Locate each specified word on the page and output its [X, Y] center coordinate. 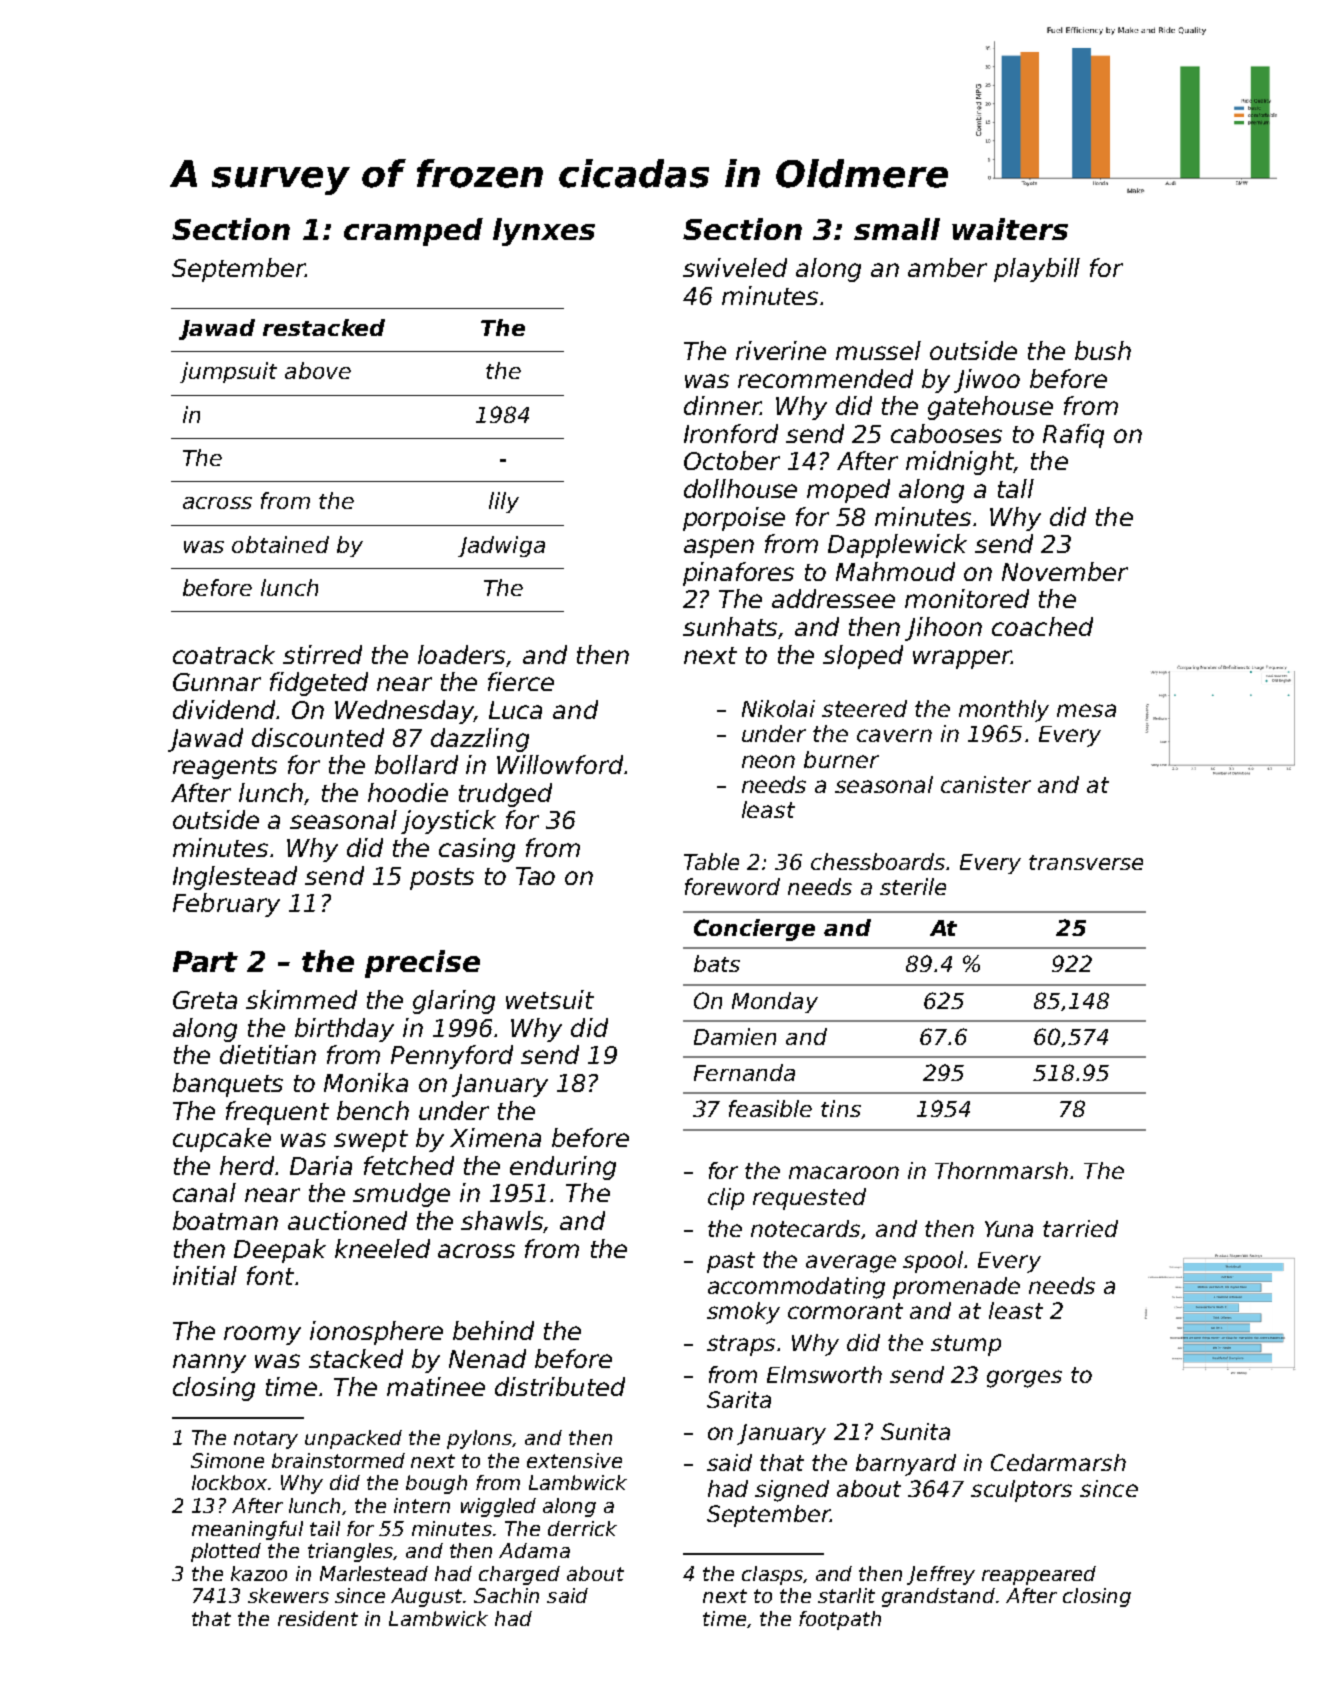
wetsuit [550, 999]
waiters [1010, 229]
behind [493, 1330]
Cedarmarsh [1058, 1462]
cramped [413, 232]
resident [318, 1618]
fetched [409, 1165]
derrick [582, 1528]
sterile [913, 886]
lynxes [544, 232]
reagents [225, 768]
